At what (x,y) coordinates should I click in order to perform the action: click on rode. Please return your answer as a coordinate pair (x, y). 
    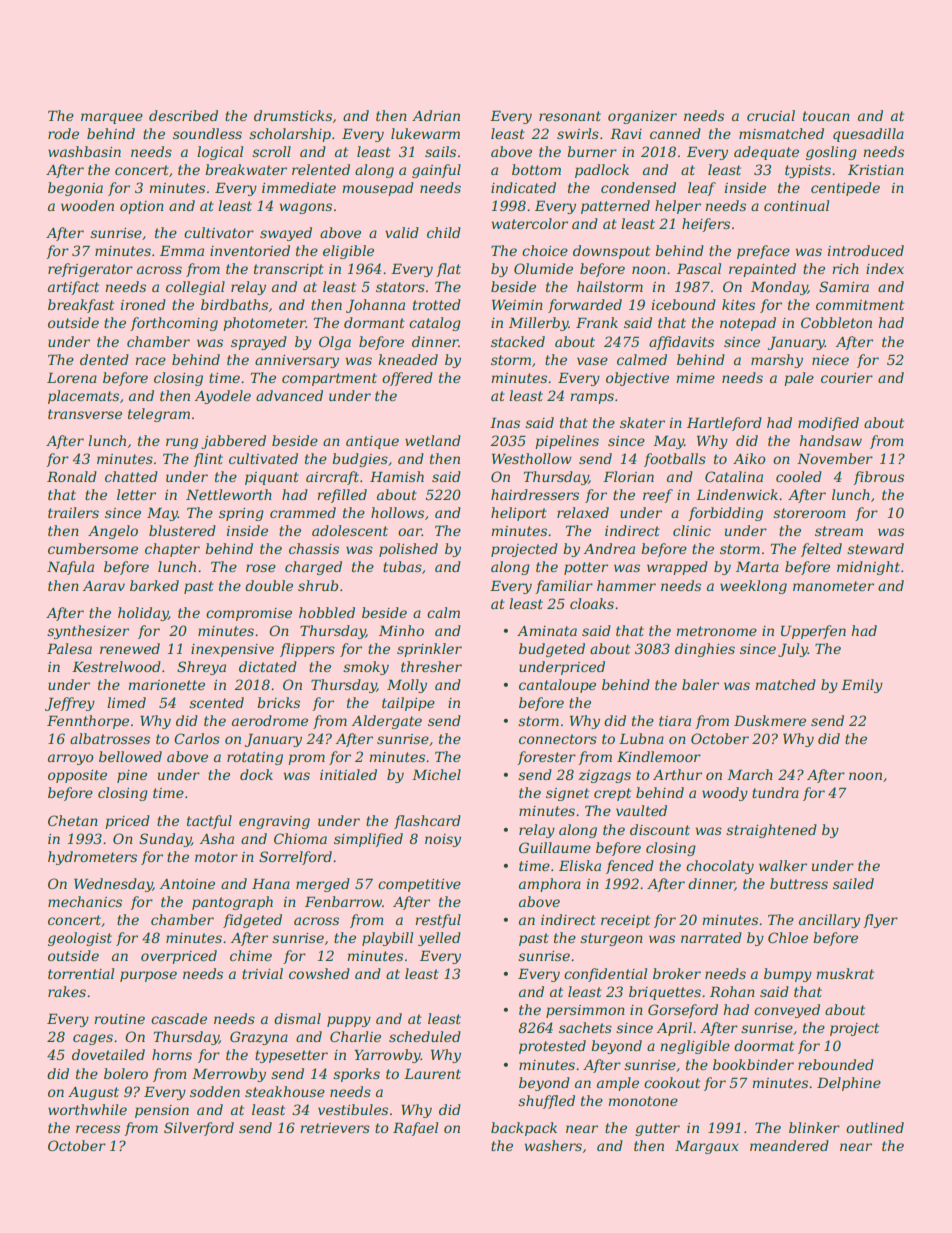
    Looking at the image, I should click on (63, 133).
